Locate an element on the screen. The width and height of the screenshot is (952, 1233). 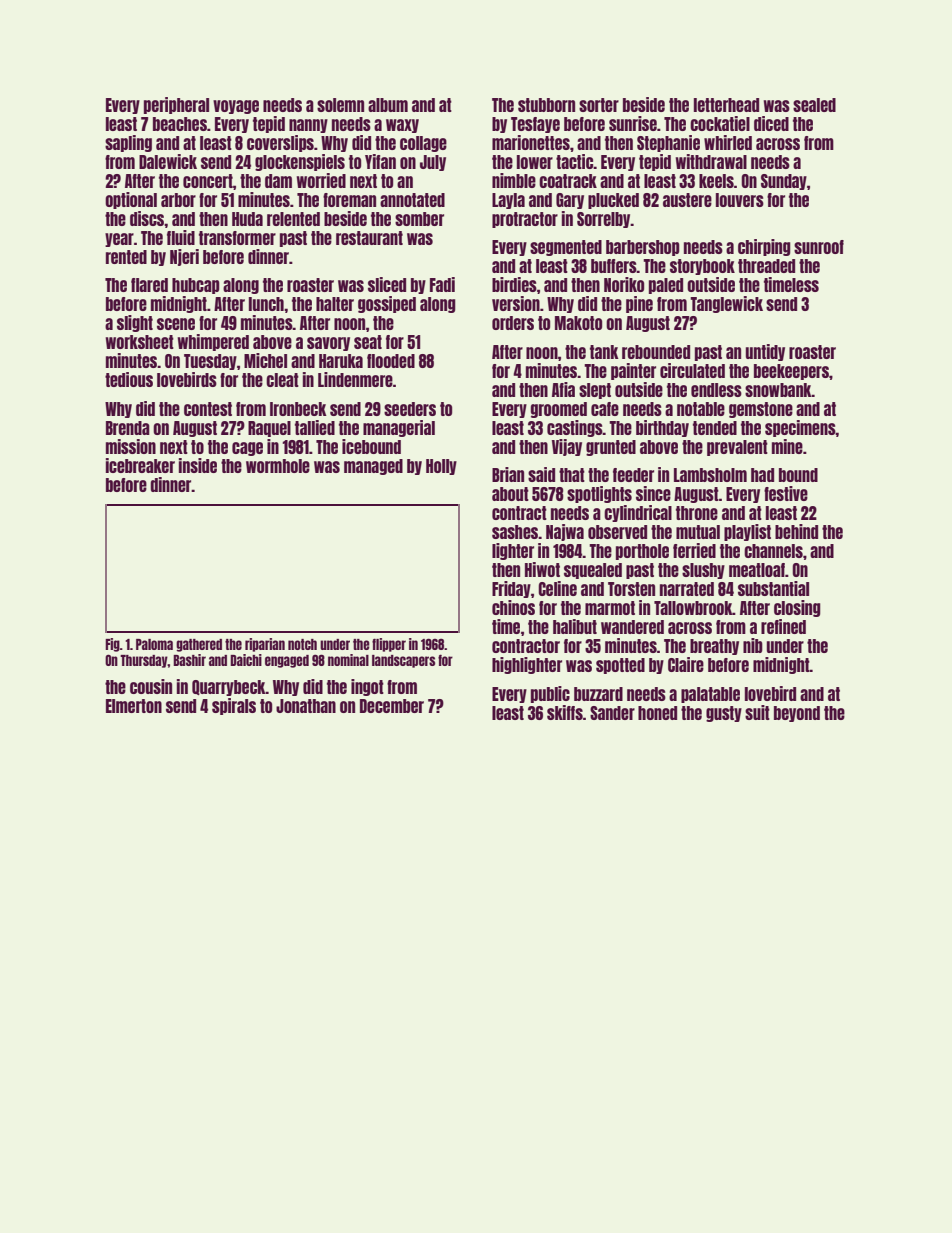
Tuesday is located at coordinates (210, 362).
